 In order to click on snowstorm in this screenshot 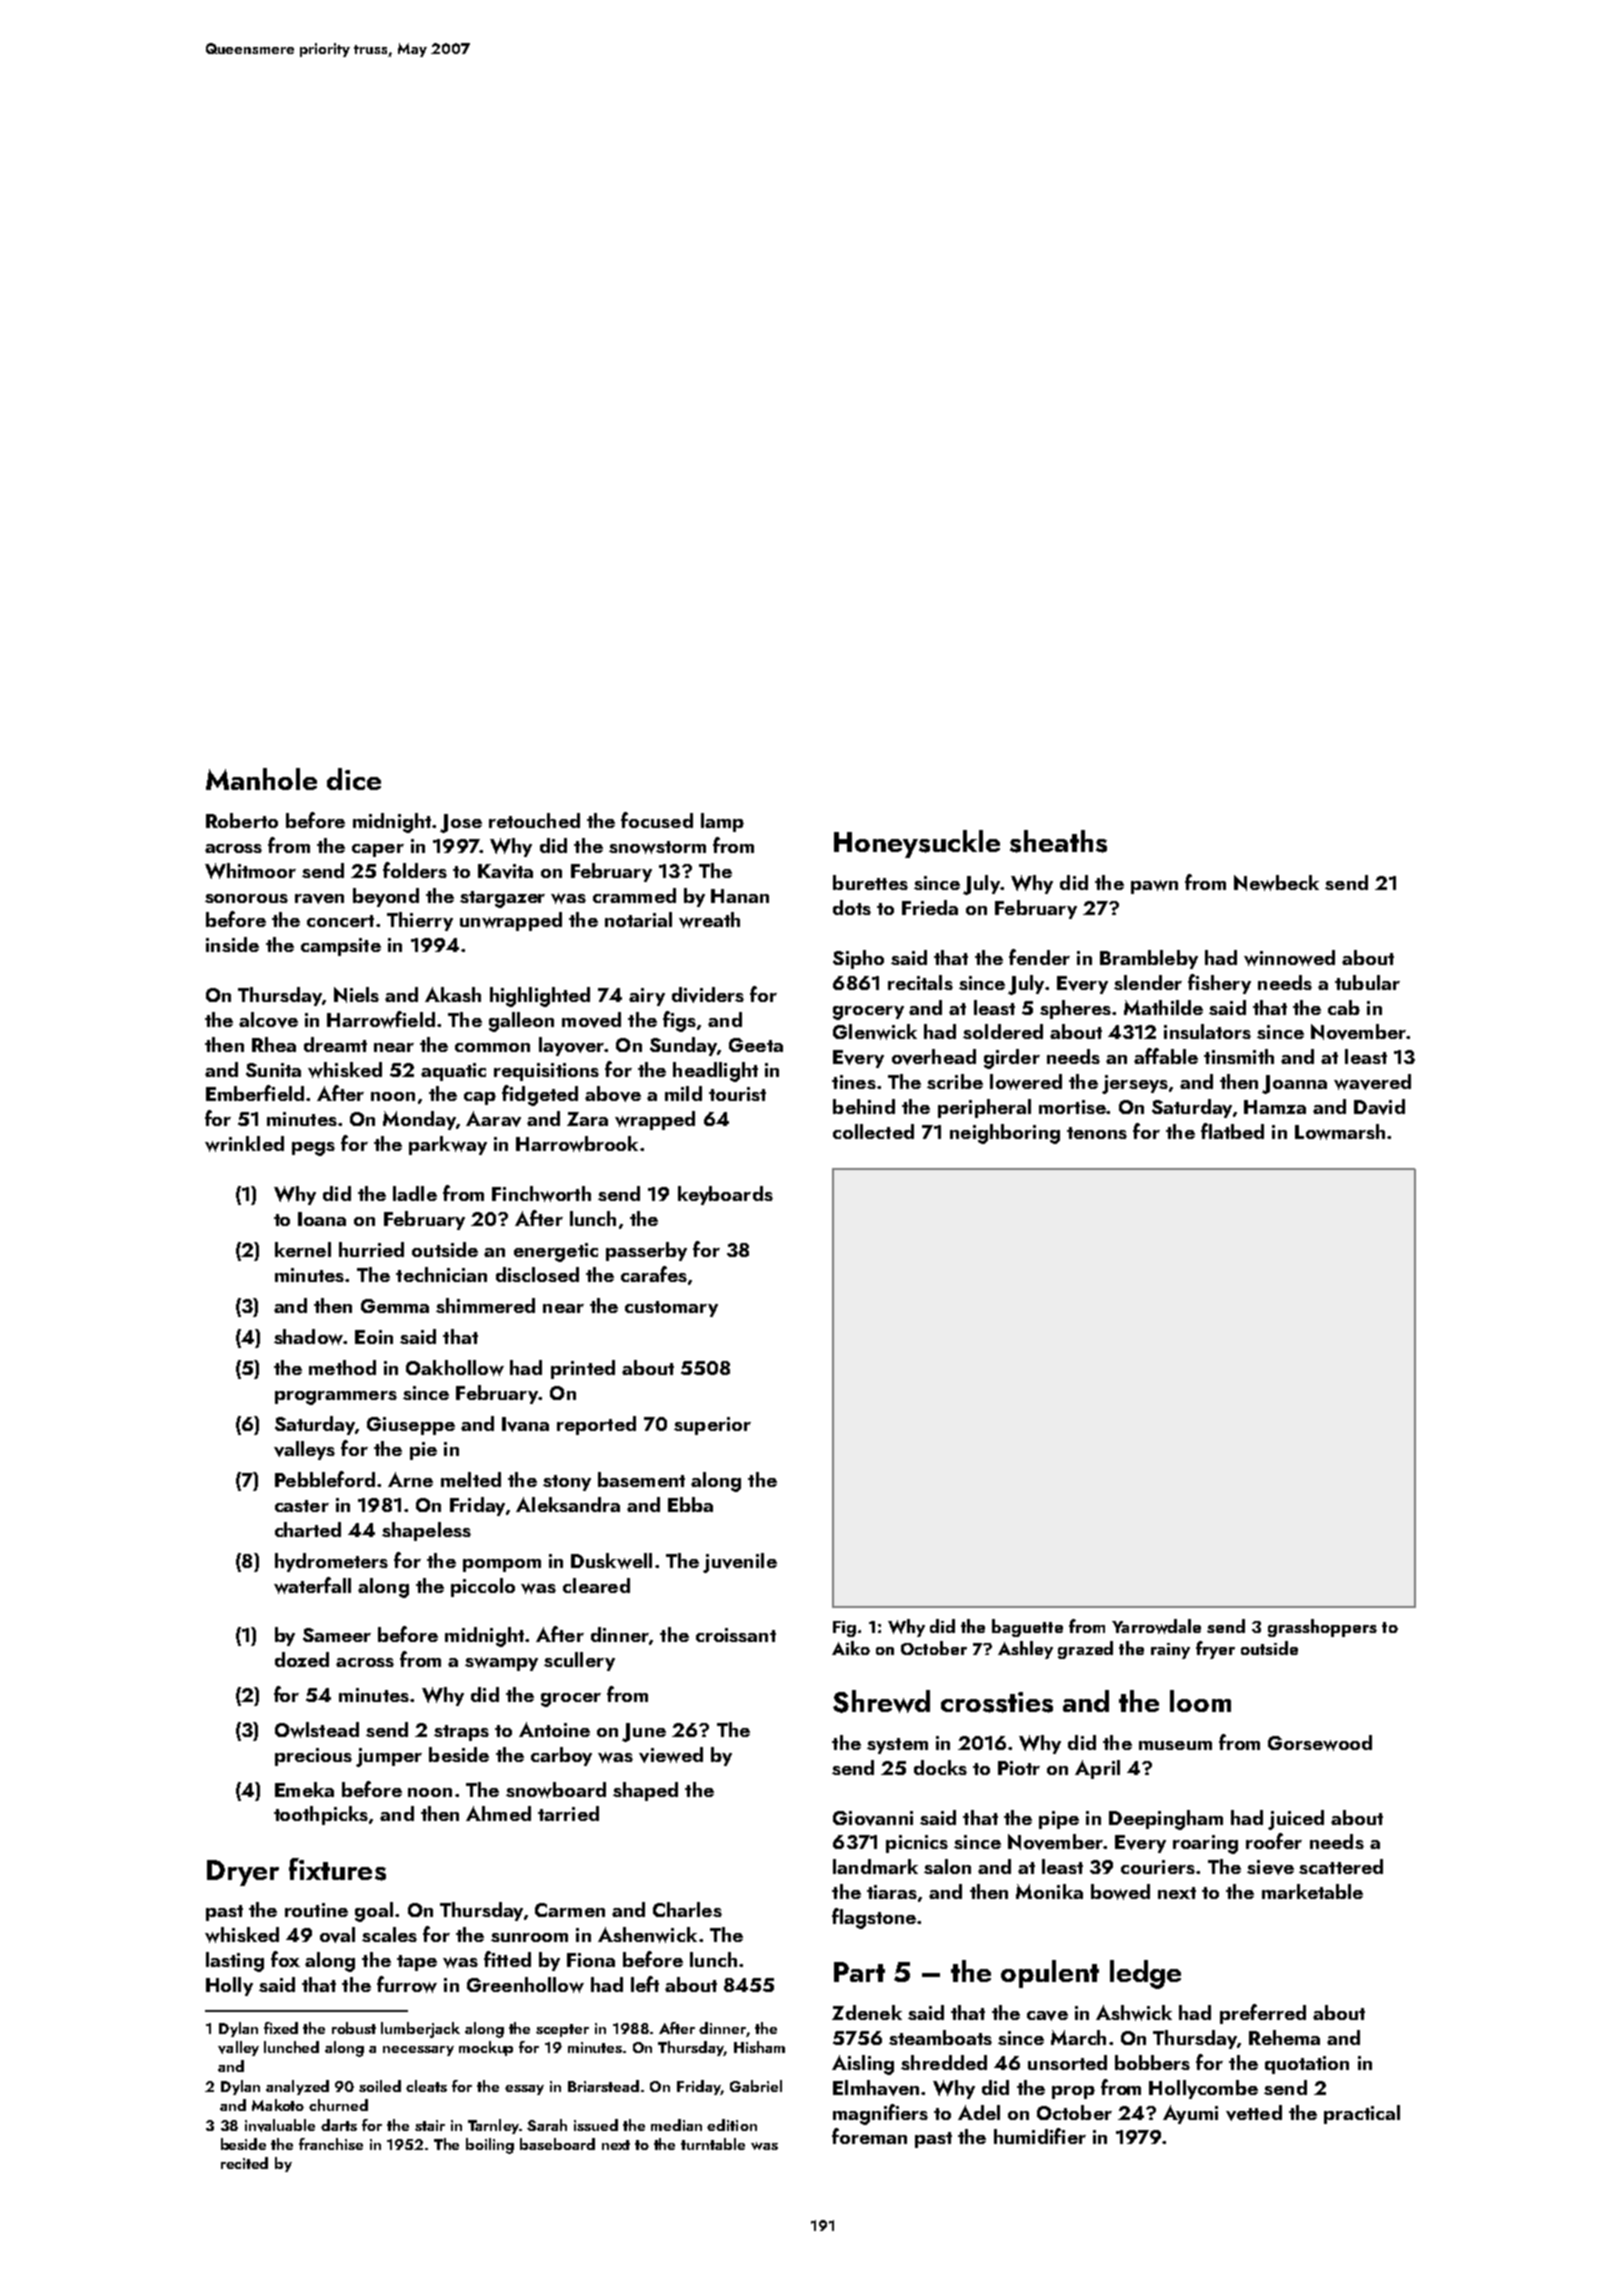, I will do `click(657, 847)`.
